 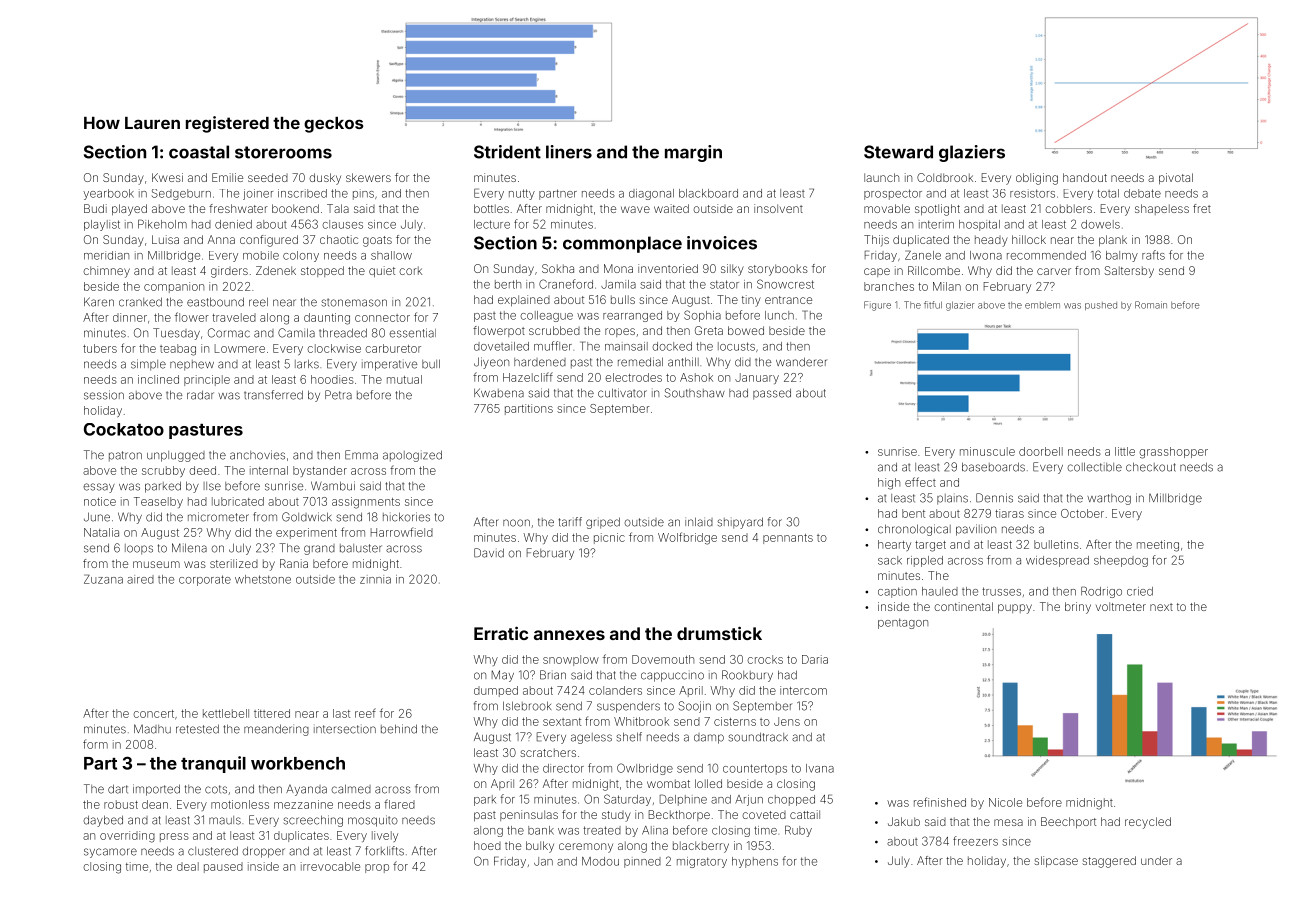 I want to click on recycled, so click(x=1148, y=823).
